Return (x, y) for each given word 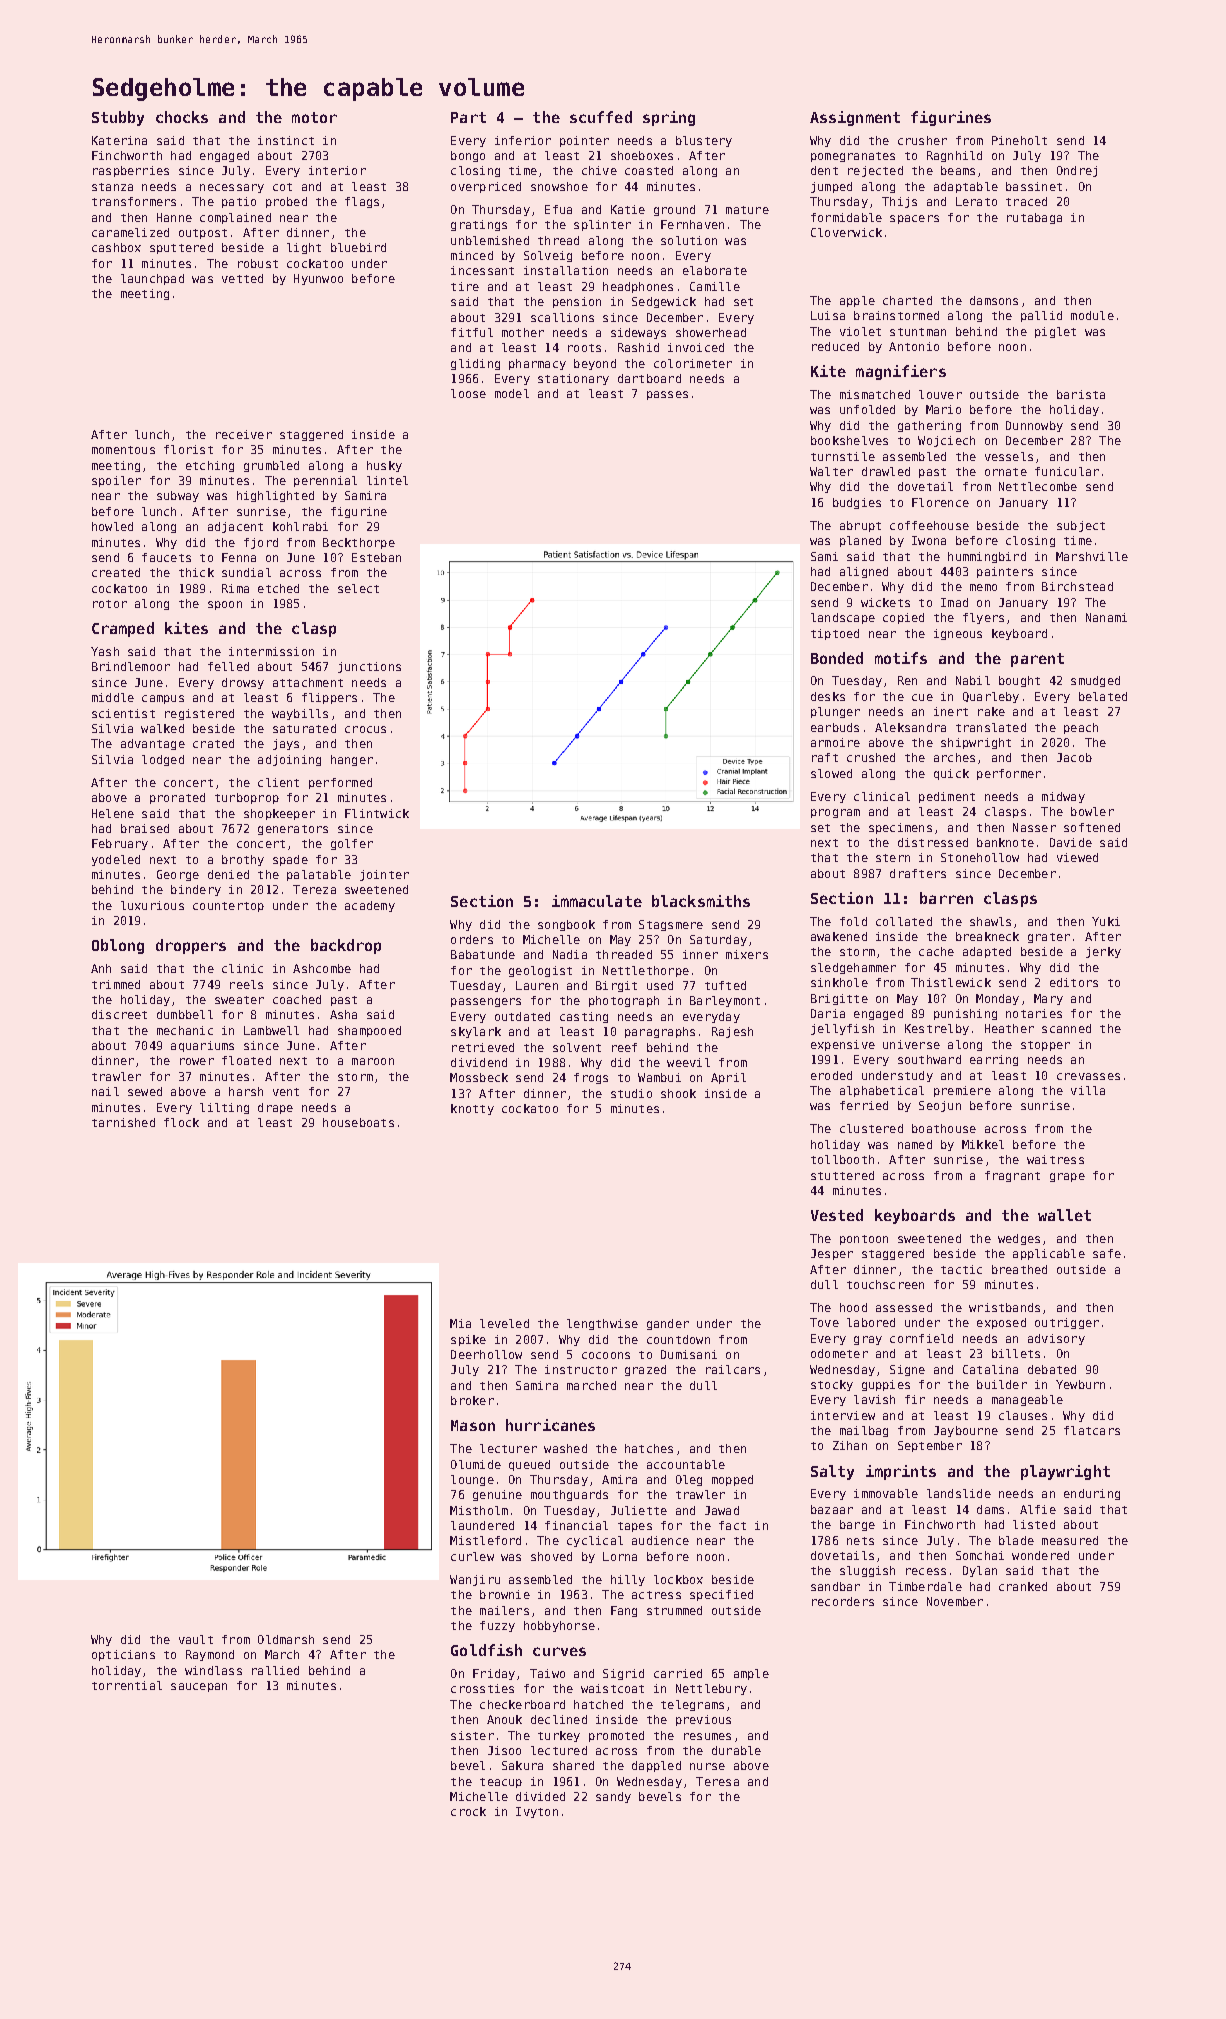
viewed (1077, 857)
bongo (468, 156)
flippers (329, 698)
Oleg (689, 1480)
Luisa (828, 315)
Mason (473, 1425)
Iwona (929, 540)
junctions (369, 667)
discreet (119, 1014)
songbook (566, 925)
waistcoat (612, 1688)
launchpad (152, 279)
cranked (1023, 1586)
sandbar (835, 1586)
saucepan (199, 1687)
